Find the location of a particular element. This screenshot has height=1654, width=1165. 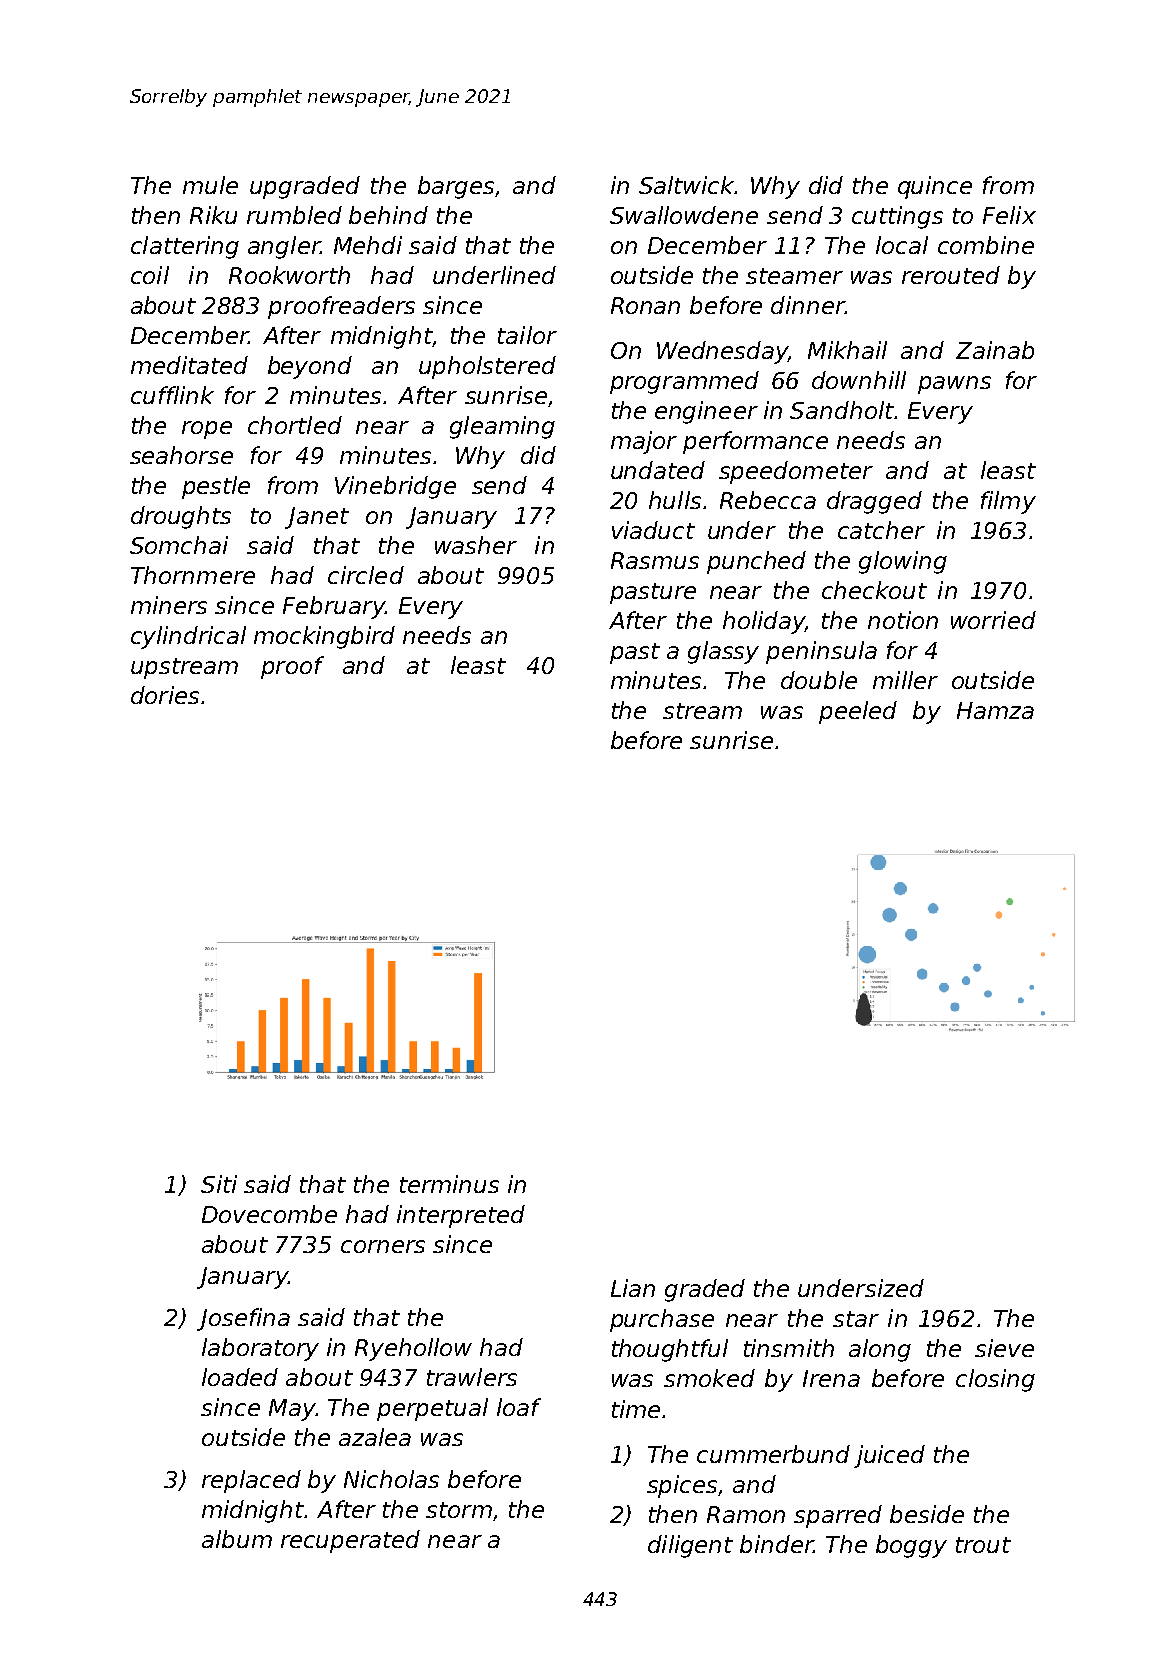

quince is located at coordinates (935, 187).
